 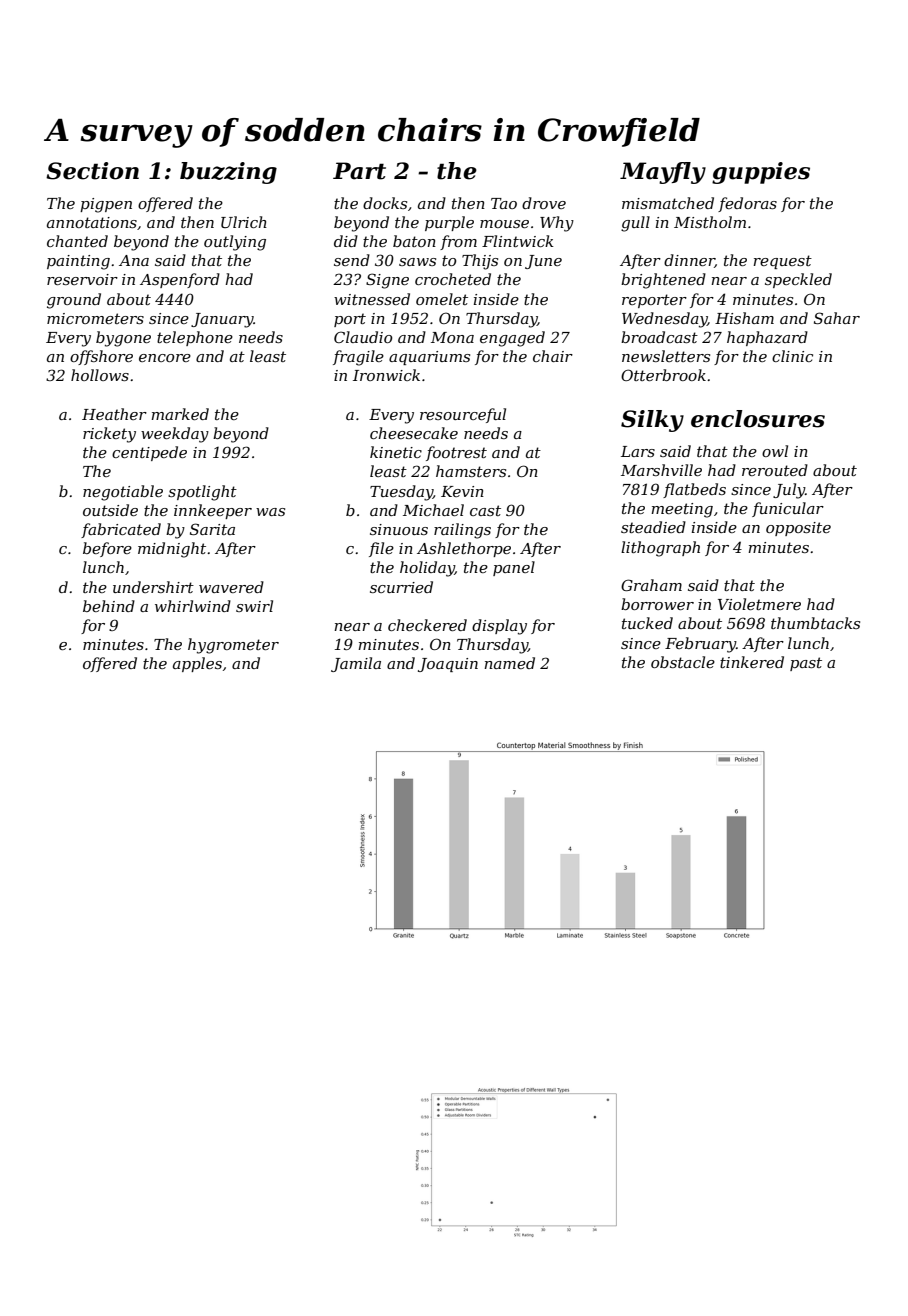 What do you see at coordinates (100, 375) in the screenshot?
I see `hollows` at bounding box center [100, 375].
